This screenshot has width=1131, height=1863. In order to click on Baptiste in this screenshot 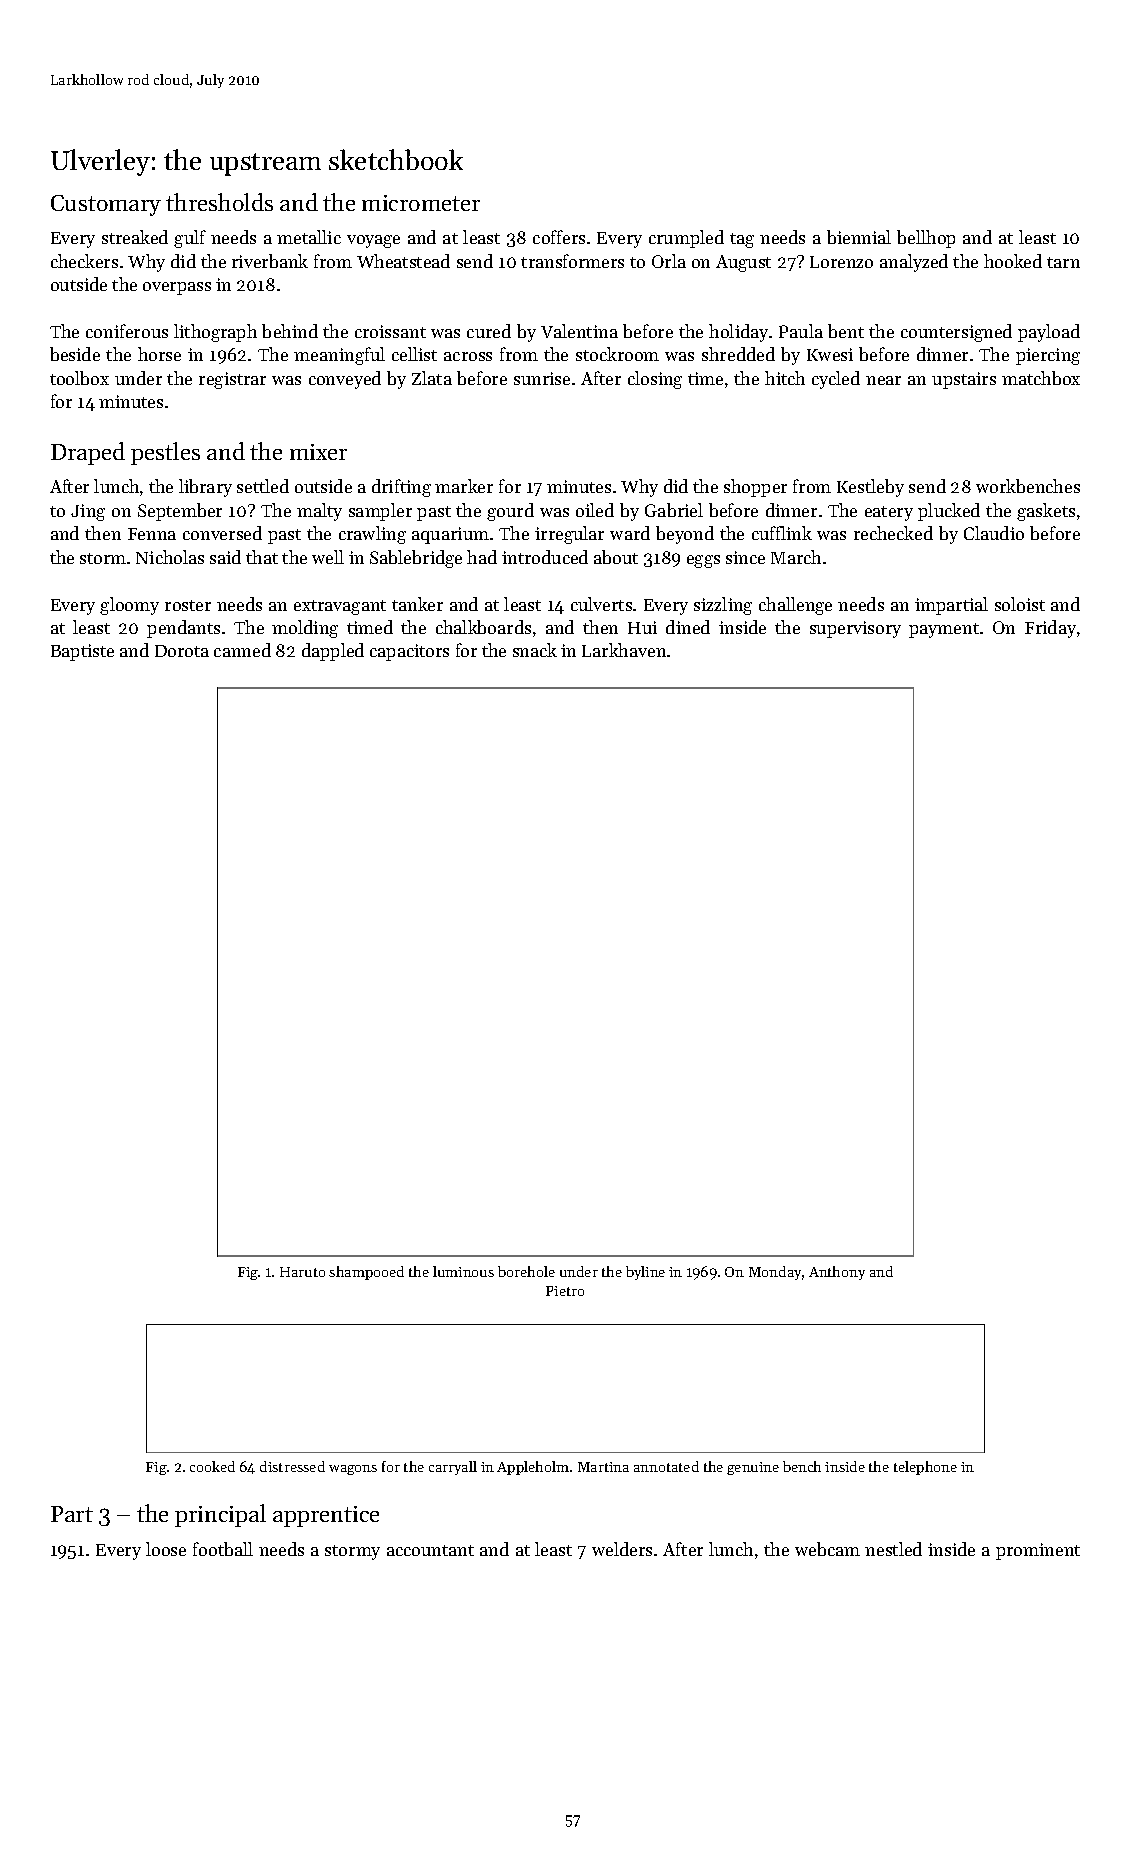, I will do `click(82, 652)`.
